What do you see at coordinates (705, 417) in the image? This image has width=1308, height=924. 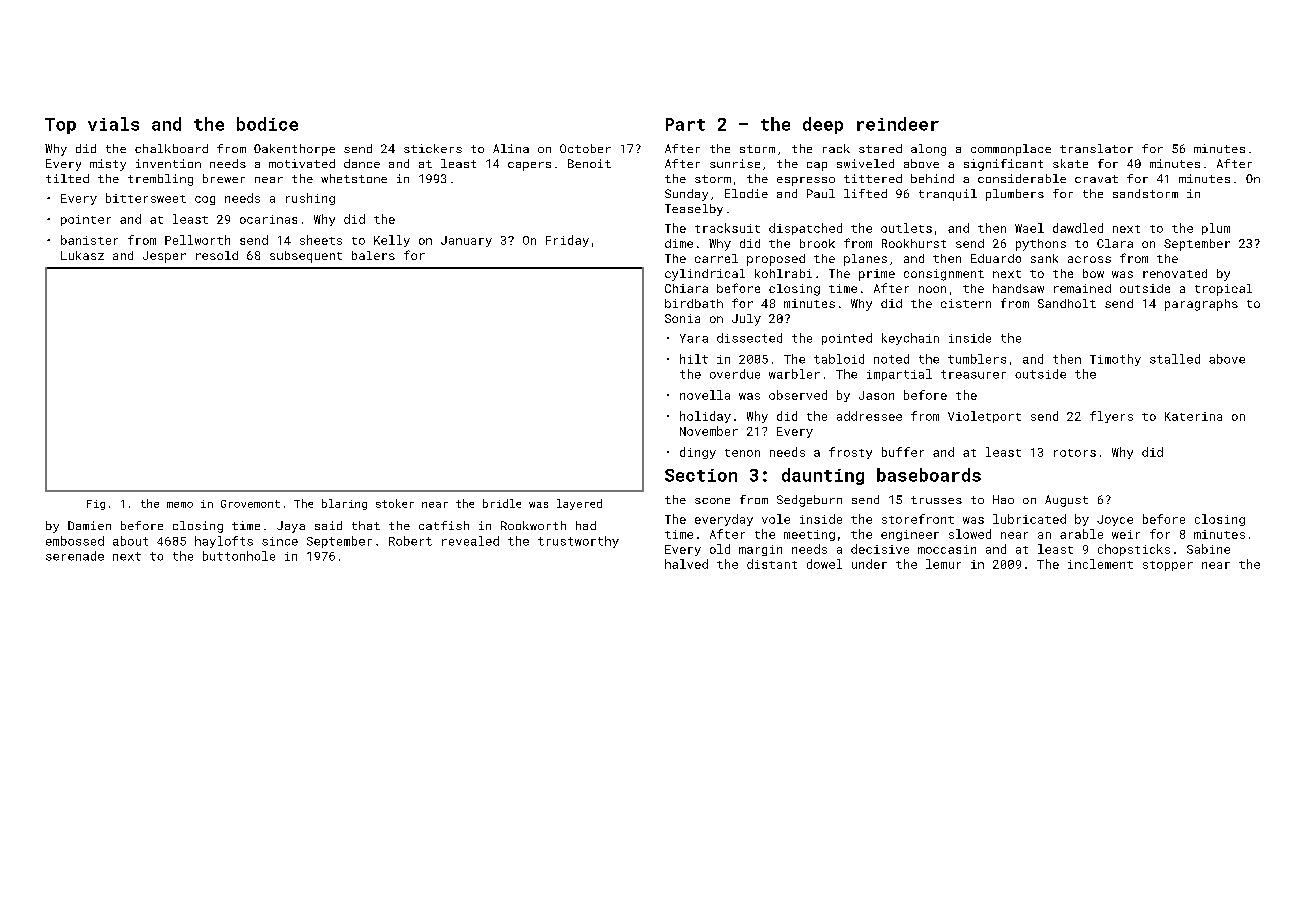 I see `holiday` at bounding box center [705, 417].
